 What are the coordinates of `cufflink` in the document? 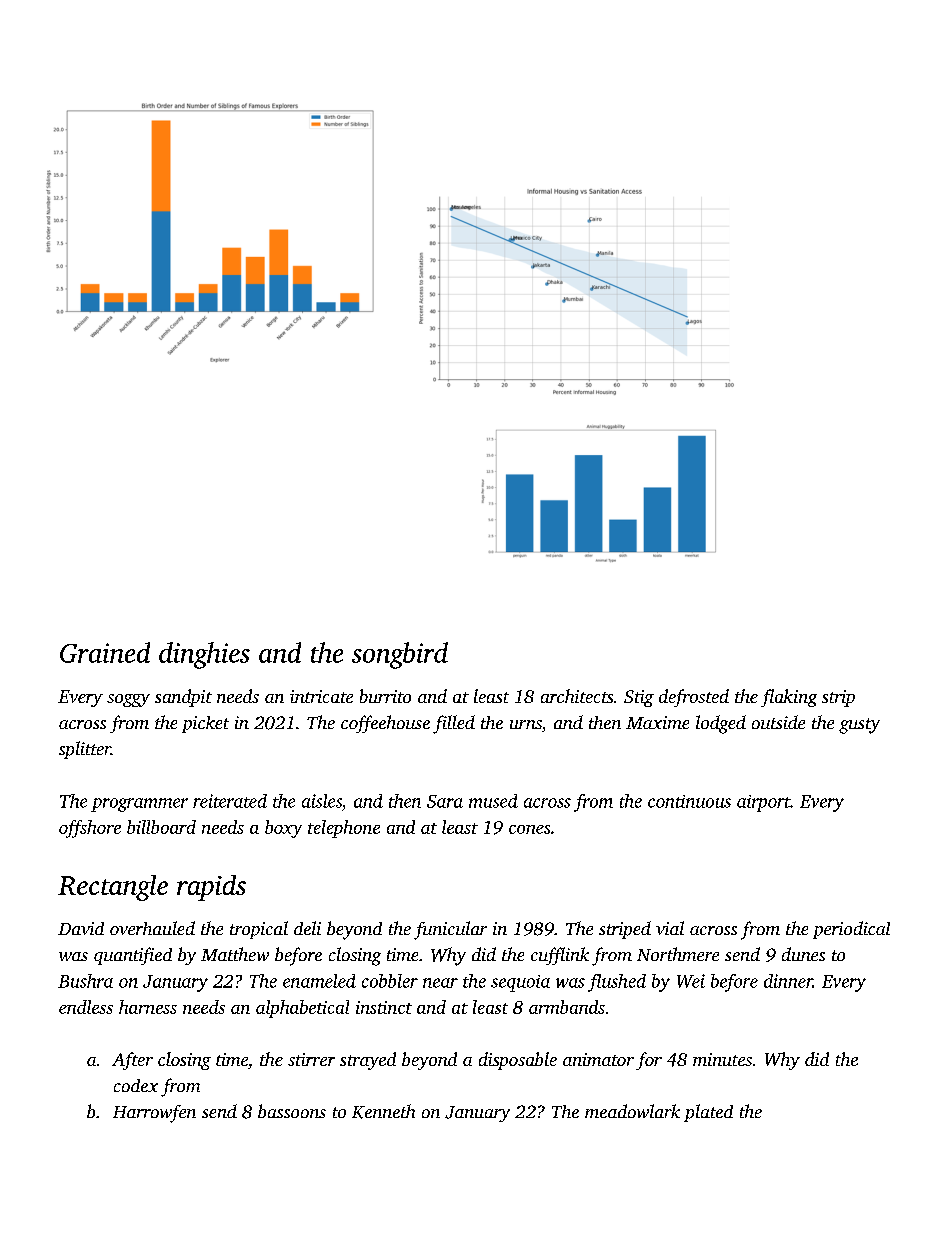 It's located at (560, 956).
